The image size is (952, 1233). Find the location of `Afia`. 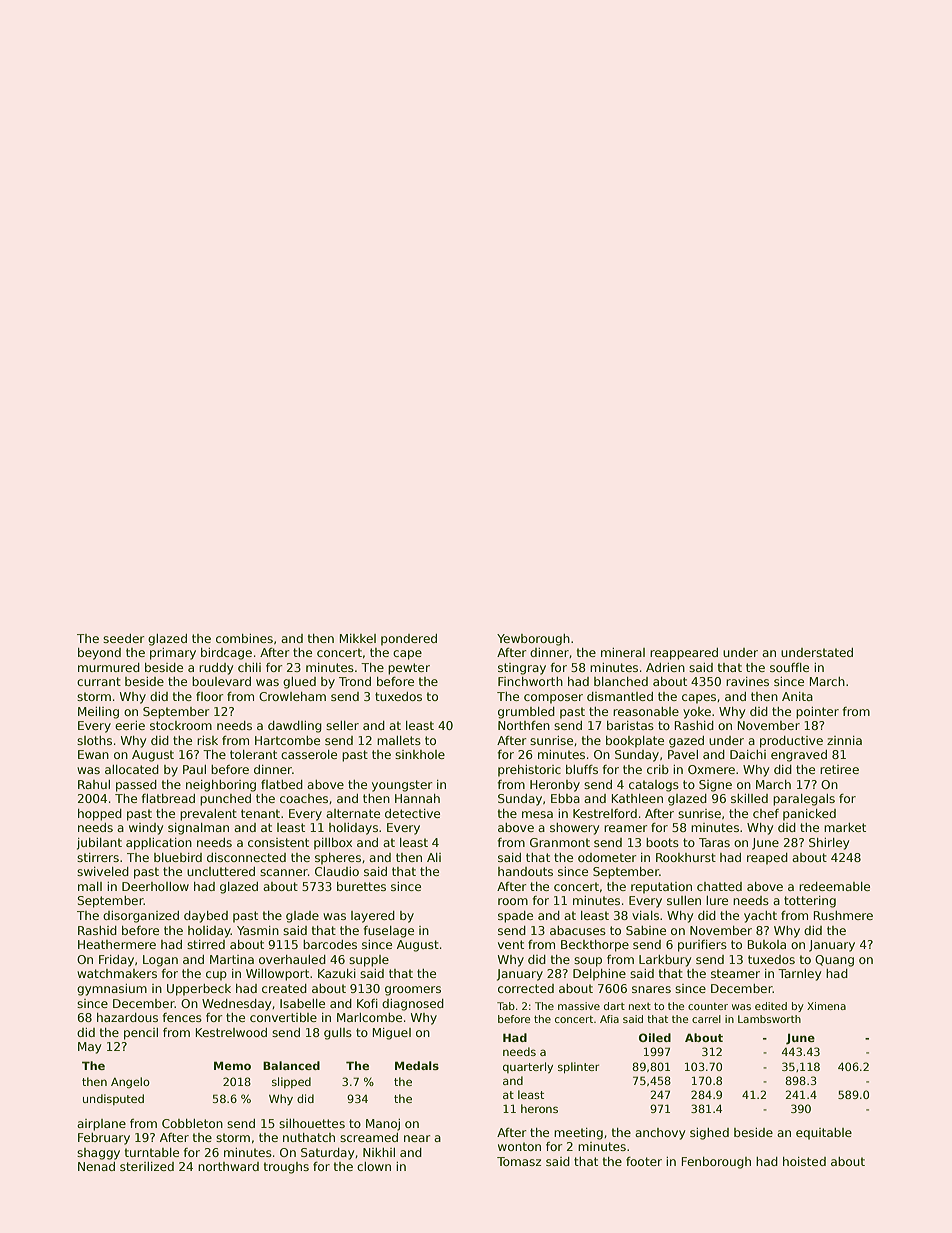

Afia is located at coordinates (609, 1019).
